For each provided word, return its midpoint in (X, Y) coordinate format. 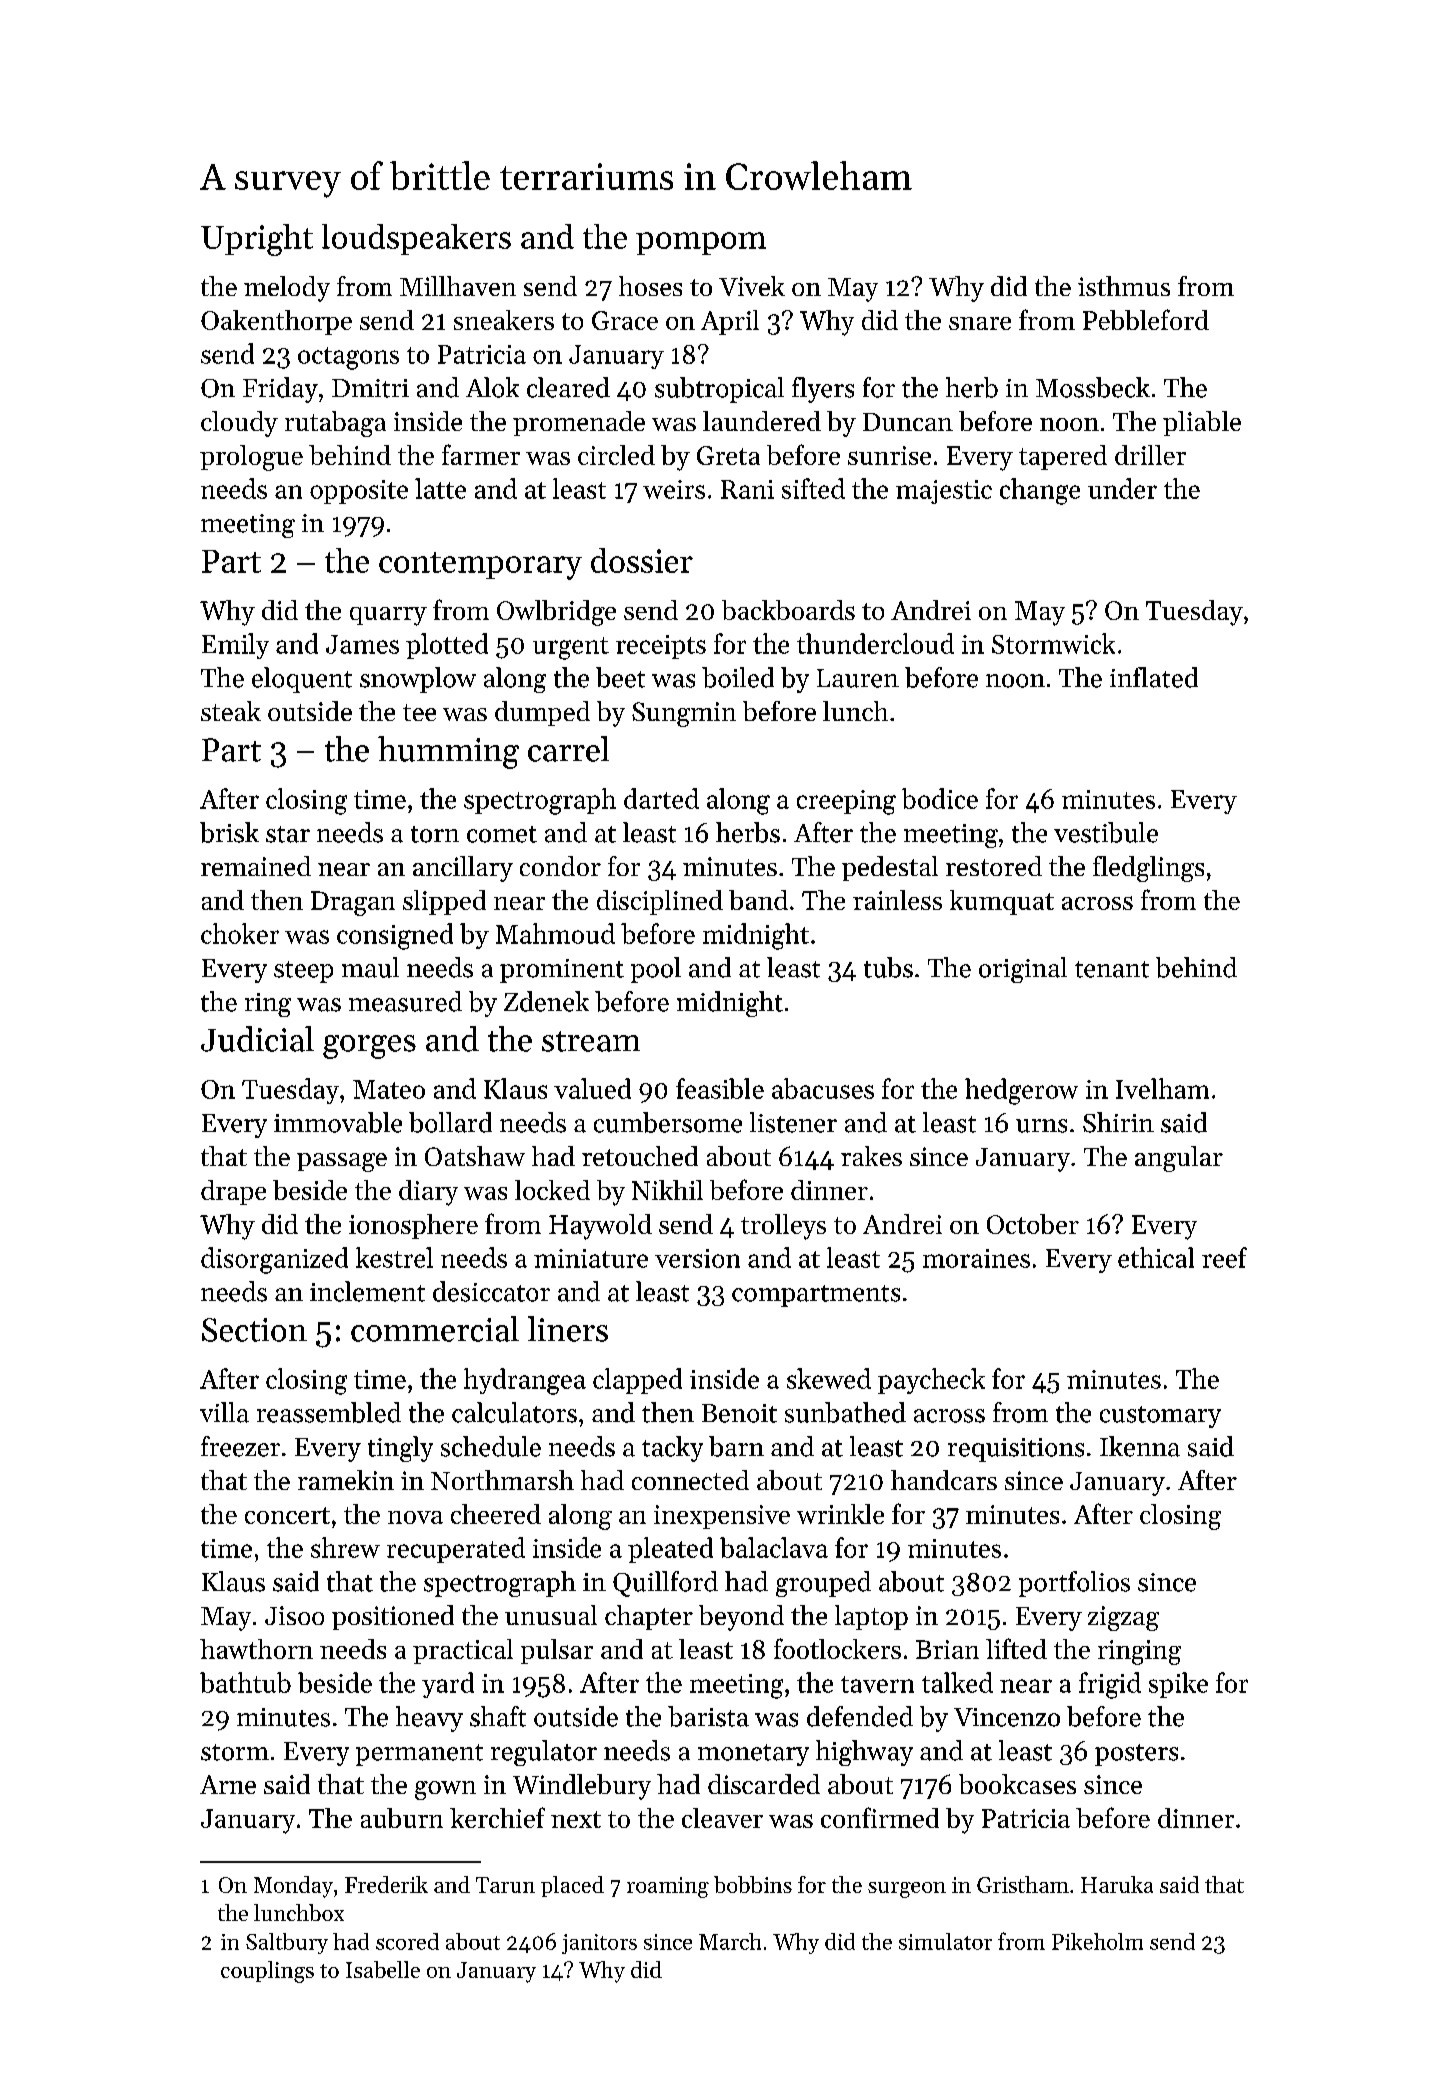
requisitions (1016, 1450)
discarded (764, 1784)
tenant (1112, 969)
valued (592, 1088)
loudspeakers (416, 239)
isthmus (1124, 286)
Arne (228, 1784)
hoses (650, 286)
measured (405, 1001)
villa (224, 1412)
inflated (1154, 677)
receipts (661, 647)
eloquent (302, 680)
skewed (829, 1378)
